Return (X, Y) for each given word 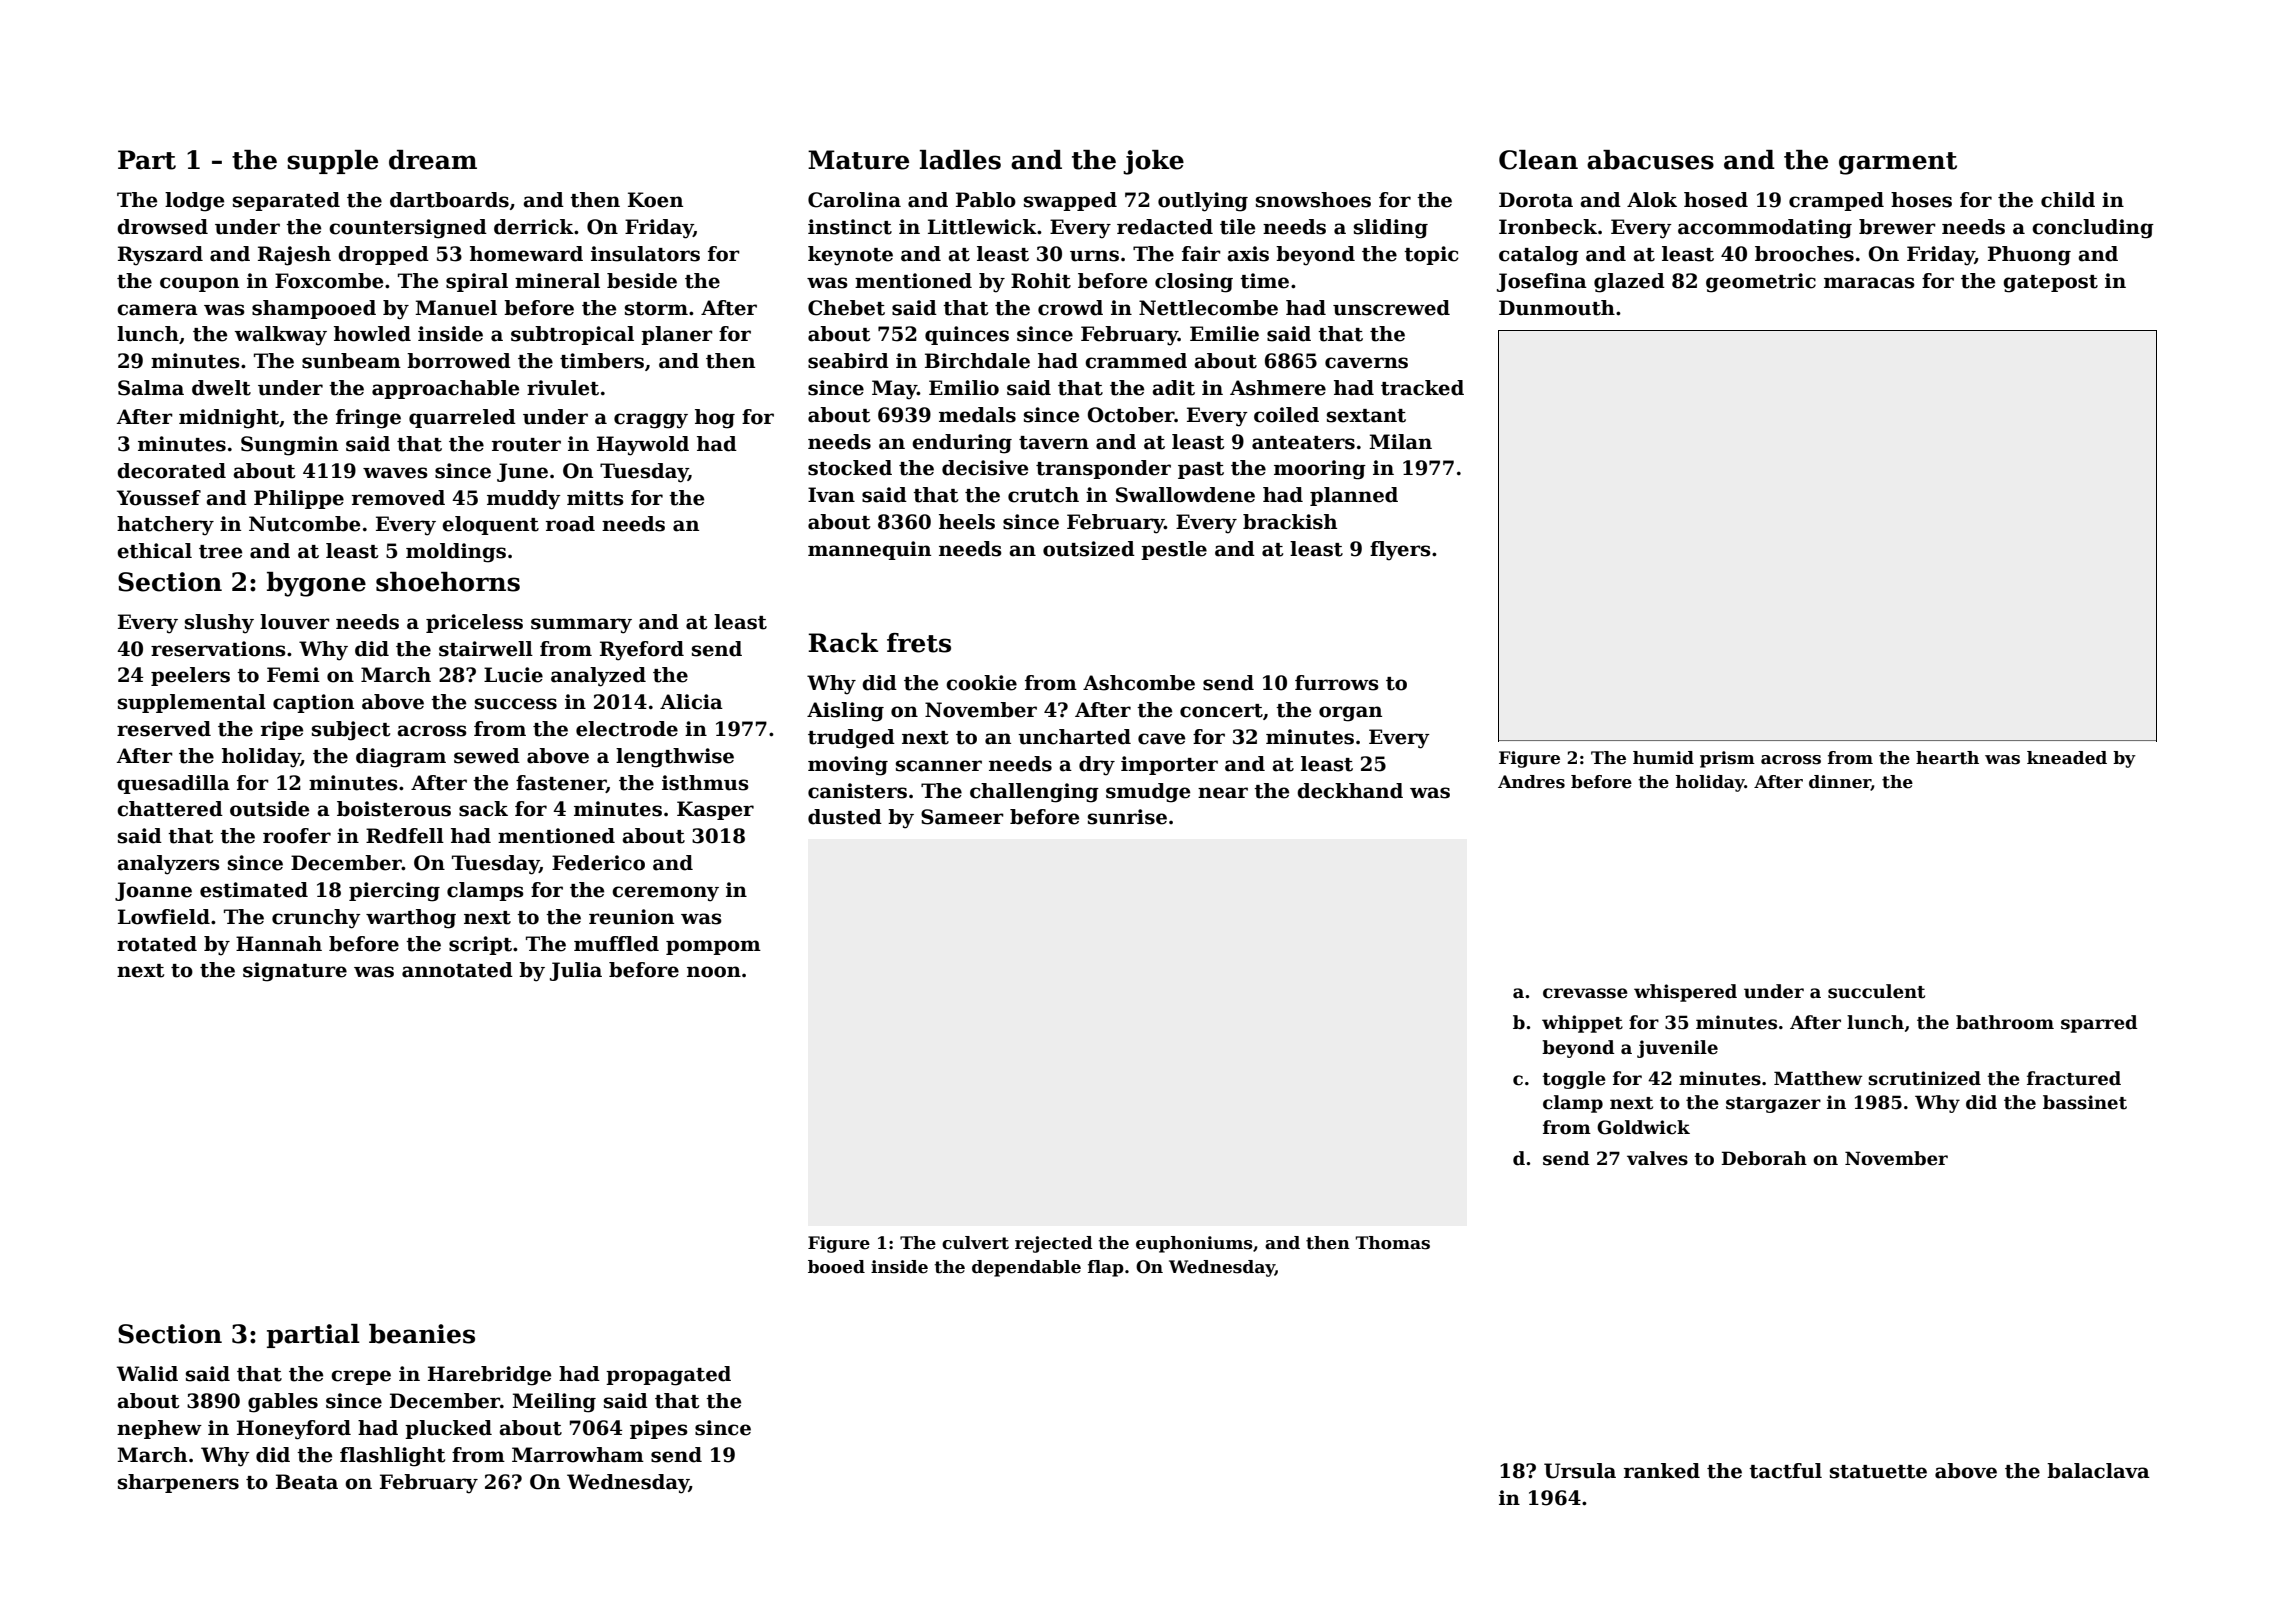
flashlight (392, 1457)
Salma (151, 388)
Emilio (964, 388)
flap (1106, 1268)
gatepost (2050, 284)
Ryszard (160, 256)
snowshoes (1313, 200)
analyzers (168, 865)
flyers (1400, 551)
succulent (1876, 991)
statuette (1878, 1472)
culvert (975, 1243)
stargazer (1773, 1105)
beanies (422, 1334)
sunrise (1127, 817)
